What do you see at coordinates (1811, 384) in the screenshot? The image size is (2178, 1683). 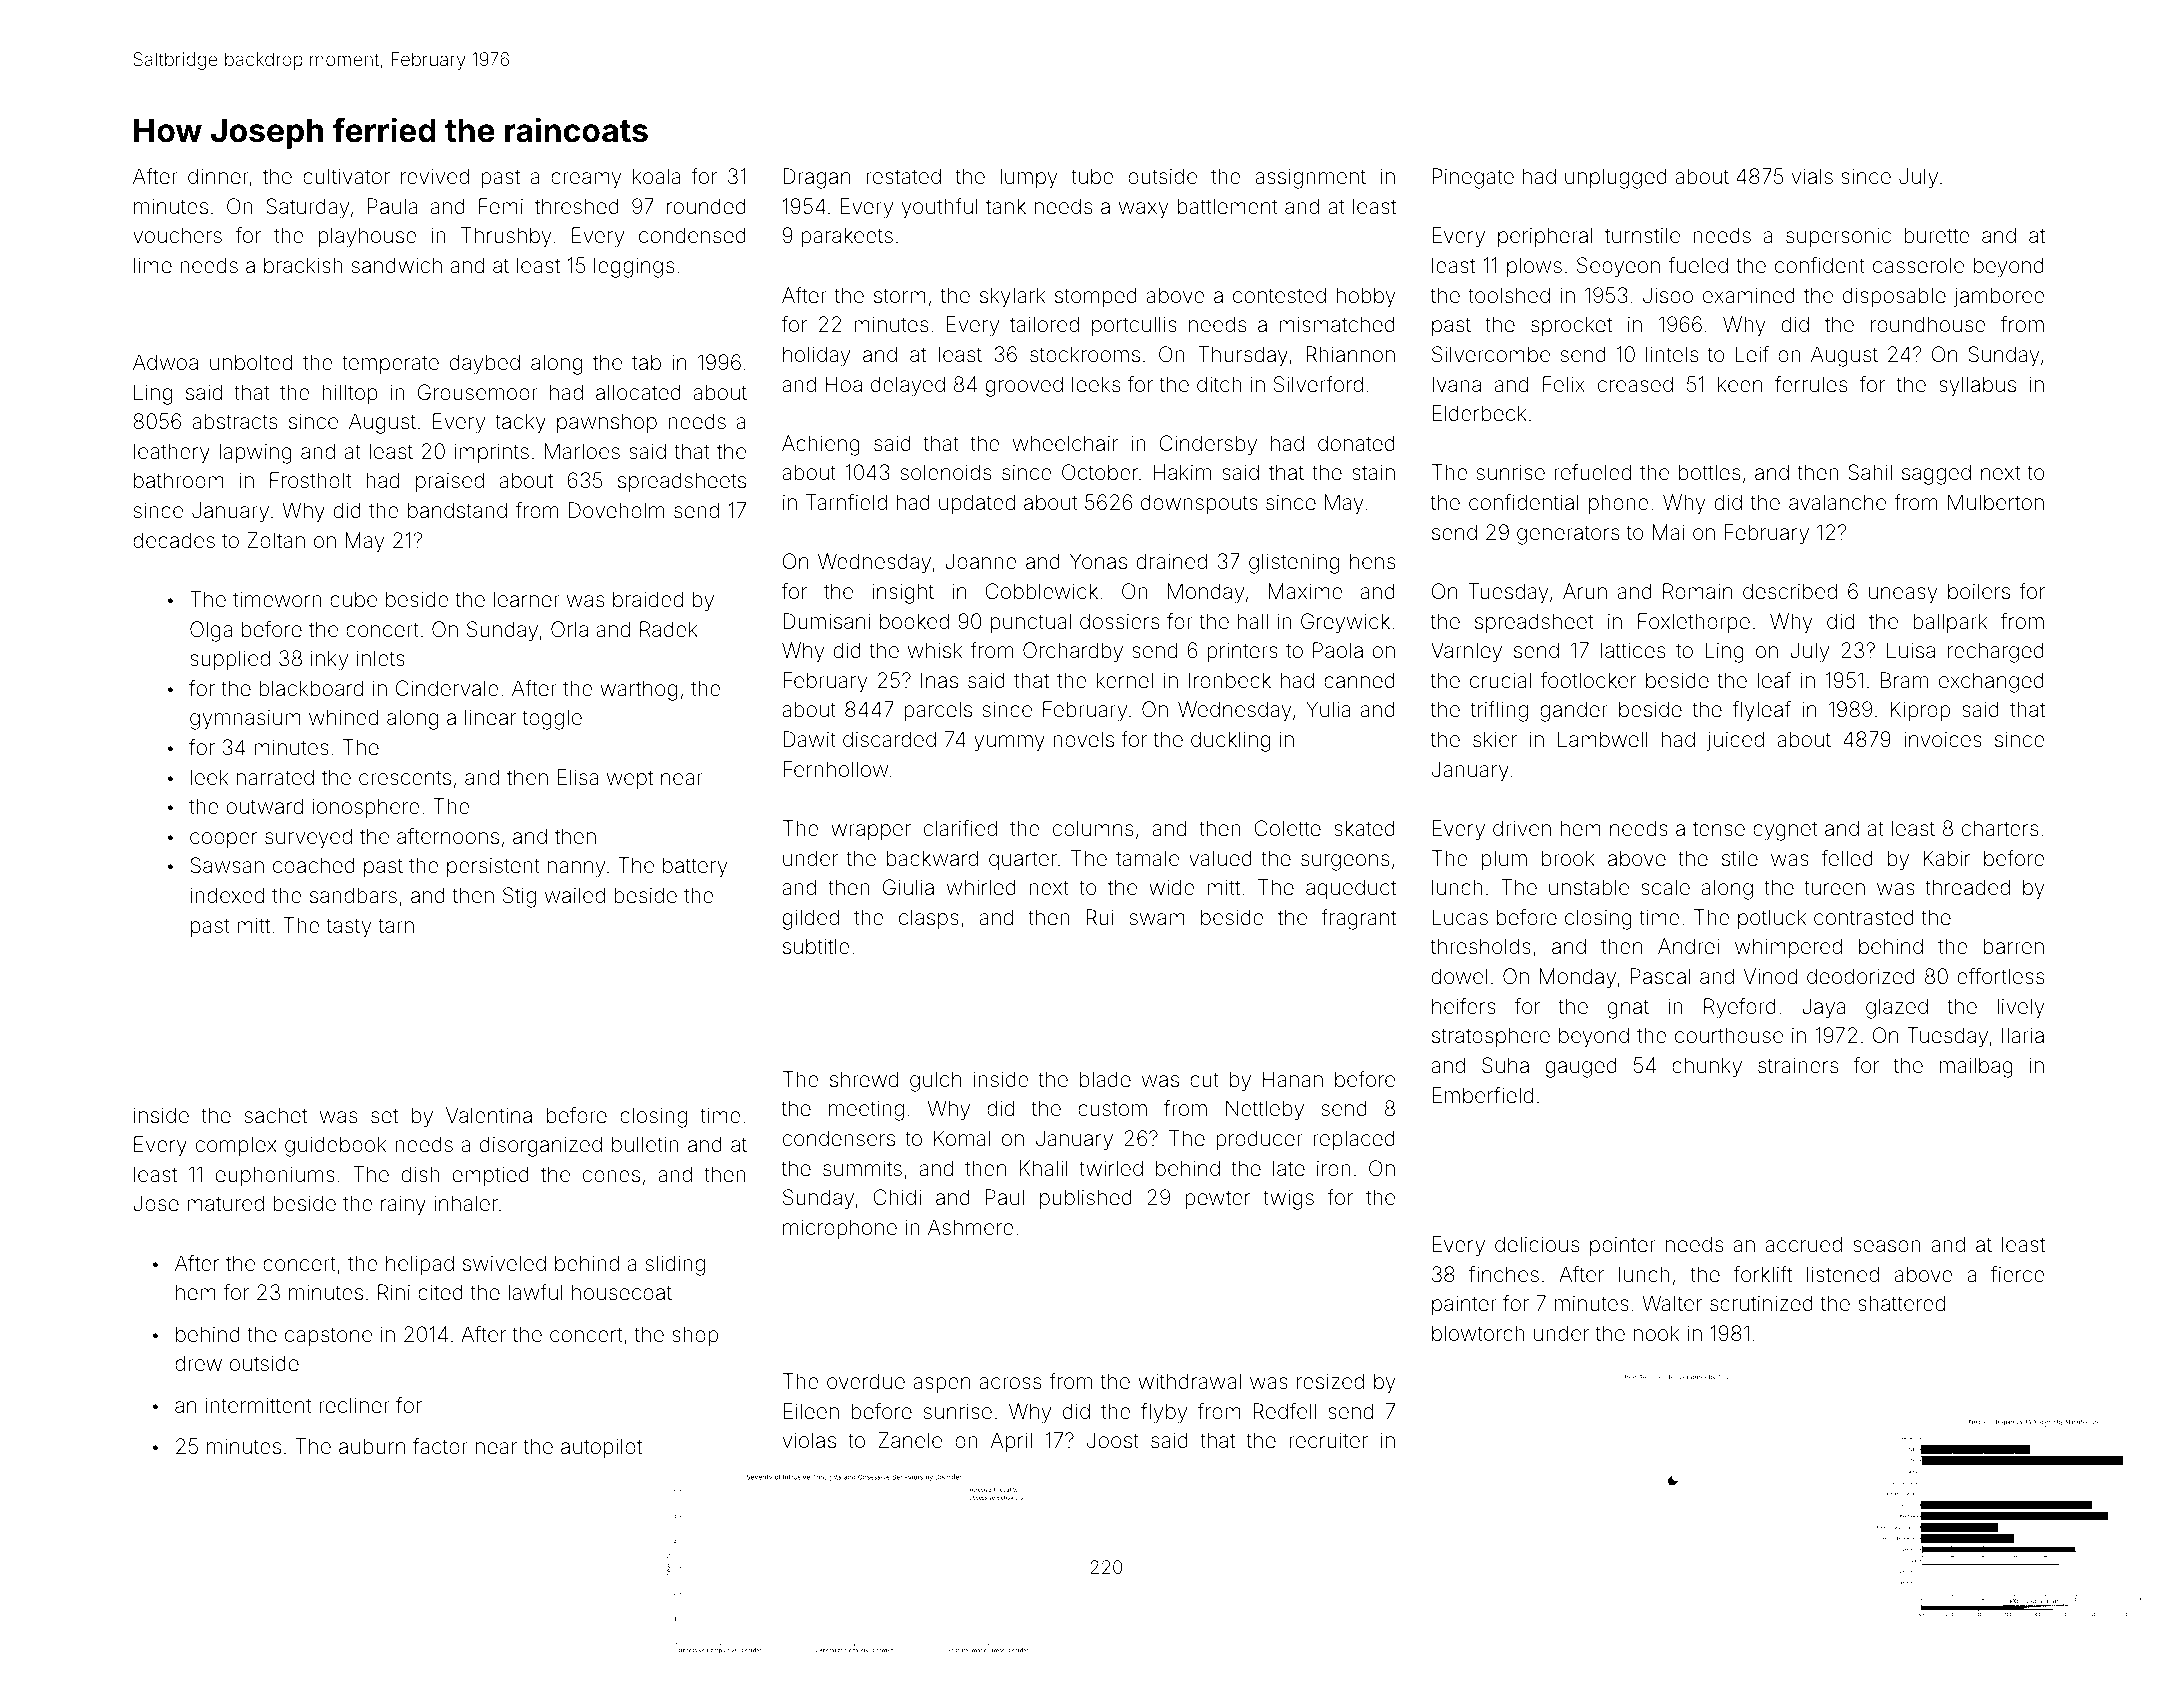 I see `ferrules` at bounding box center [1811, 384].
